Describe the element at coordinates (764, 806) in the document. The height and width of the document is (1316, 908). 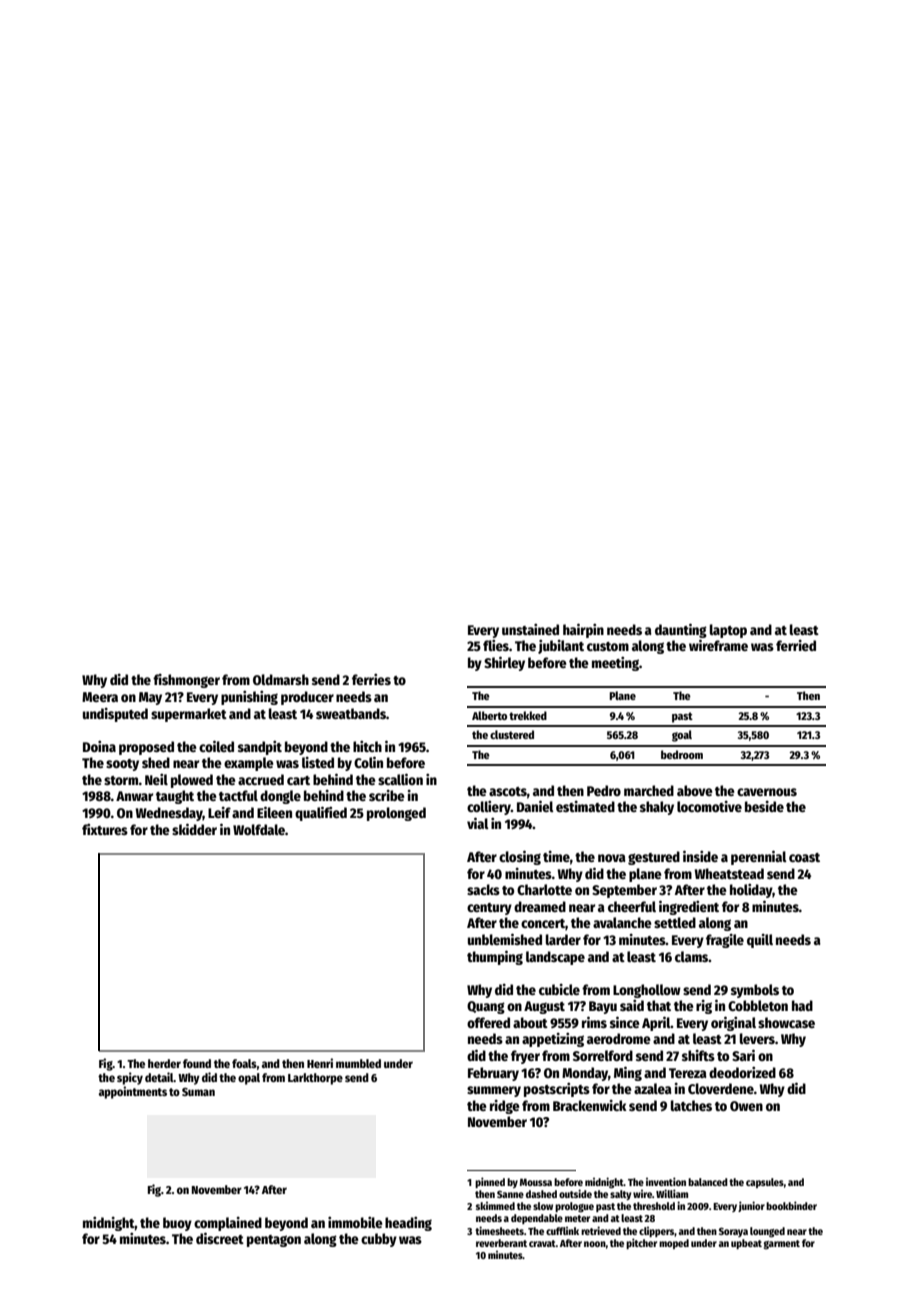
I see `beside` at that location.
